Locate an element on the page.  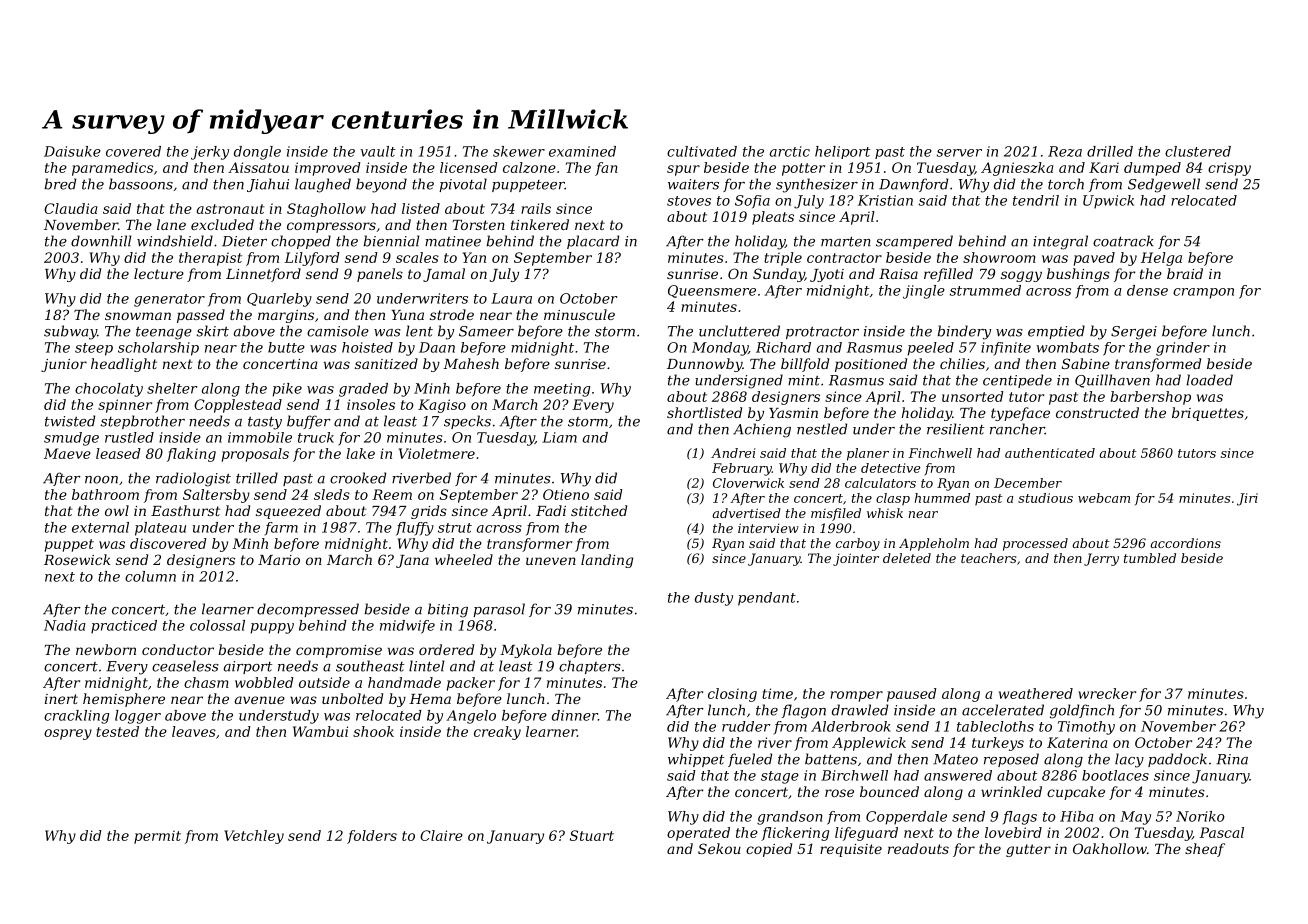
Claire is located at coordinates (441, 835).
